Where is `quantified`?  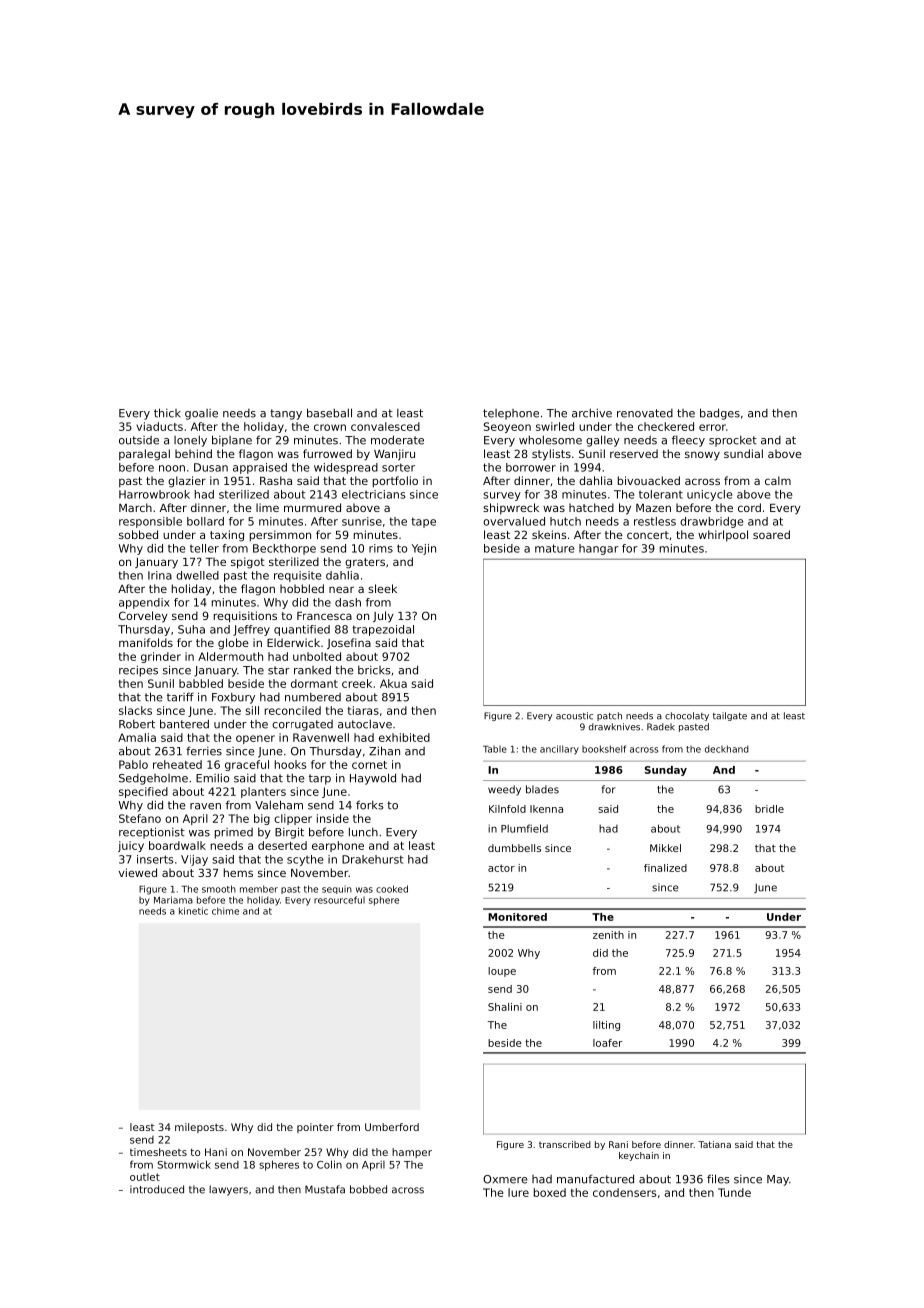
quantified is located at coordinates (302, 630).
